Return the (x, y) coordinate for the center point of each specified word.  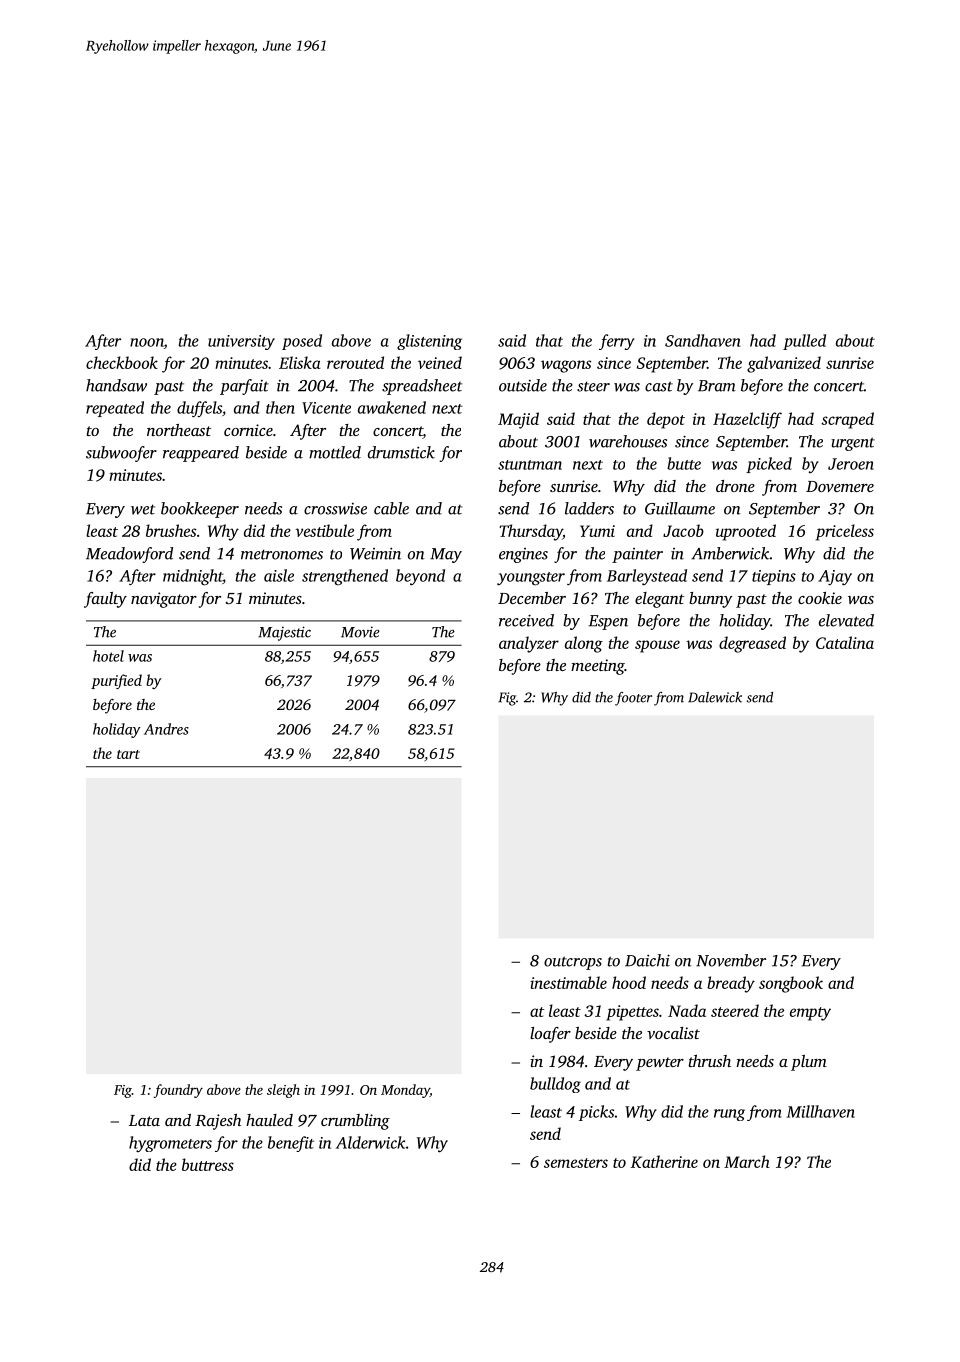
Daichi (647, 960)
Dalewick (715, 697)
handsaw (116, 385)
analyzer (529, 644)
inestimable (568, 982)
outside (523, 385)
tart (128, 754)
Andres (166, 729)
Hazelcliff (747, 420)
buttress (208, 1164)
